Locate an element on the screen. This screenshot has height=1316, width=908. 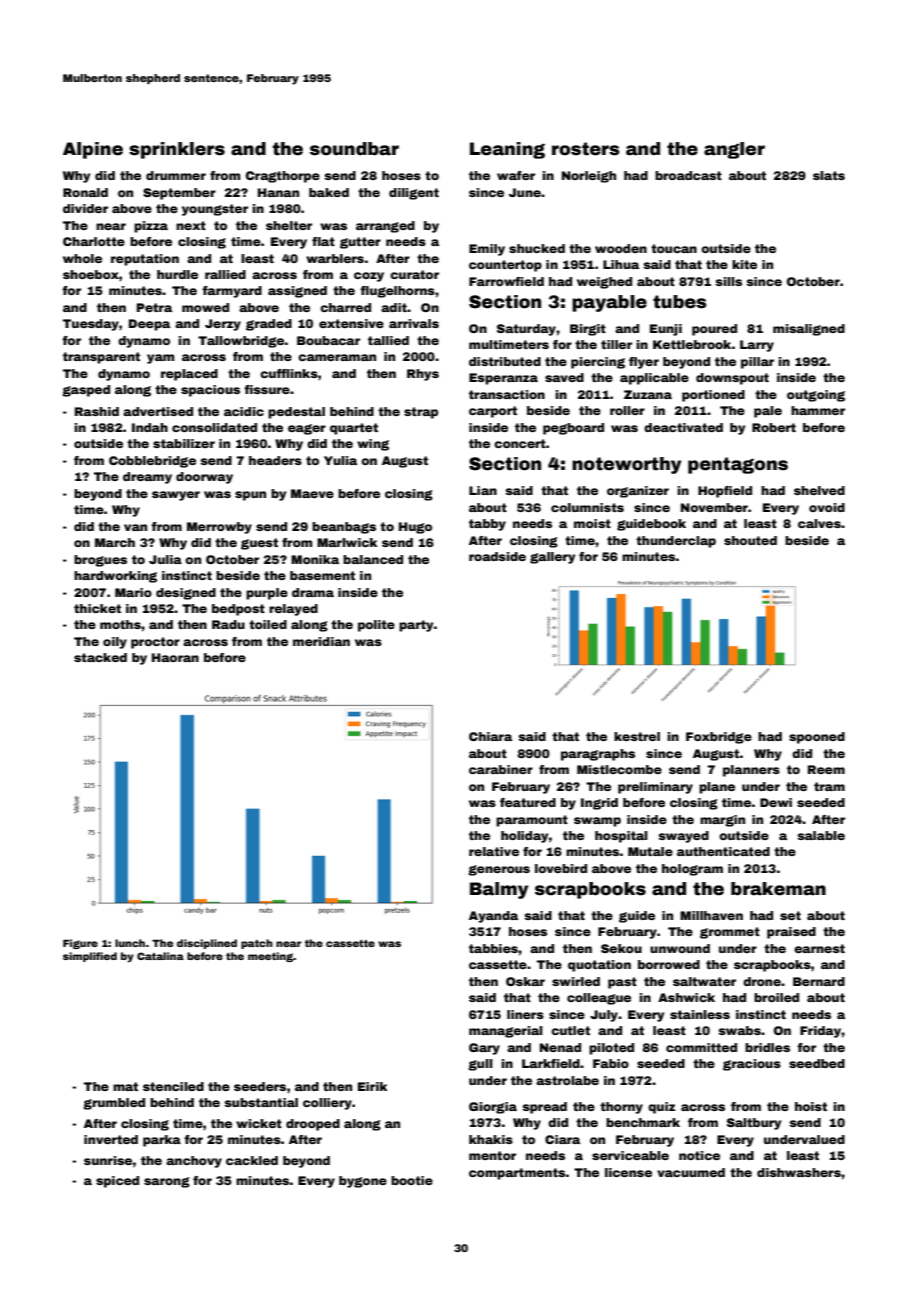
rosters is located at coordinates (585, 149).
